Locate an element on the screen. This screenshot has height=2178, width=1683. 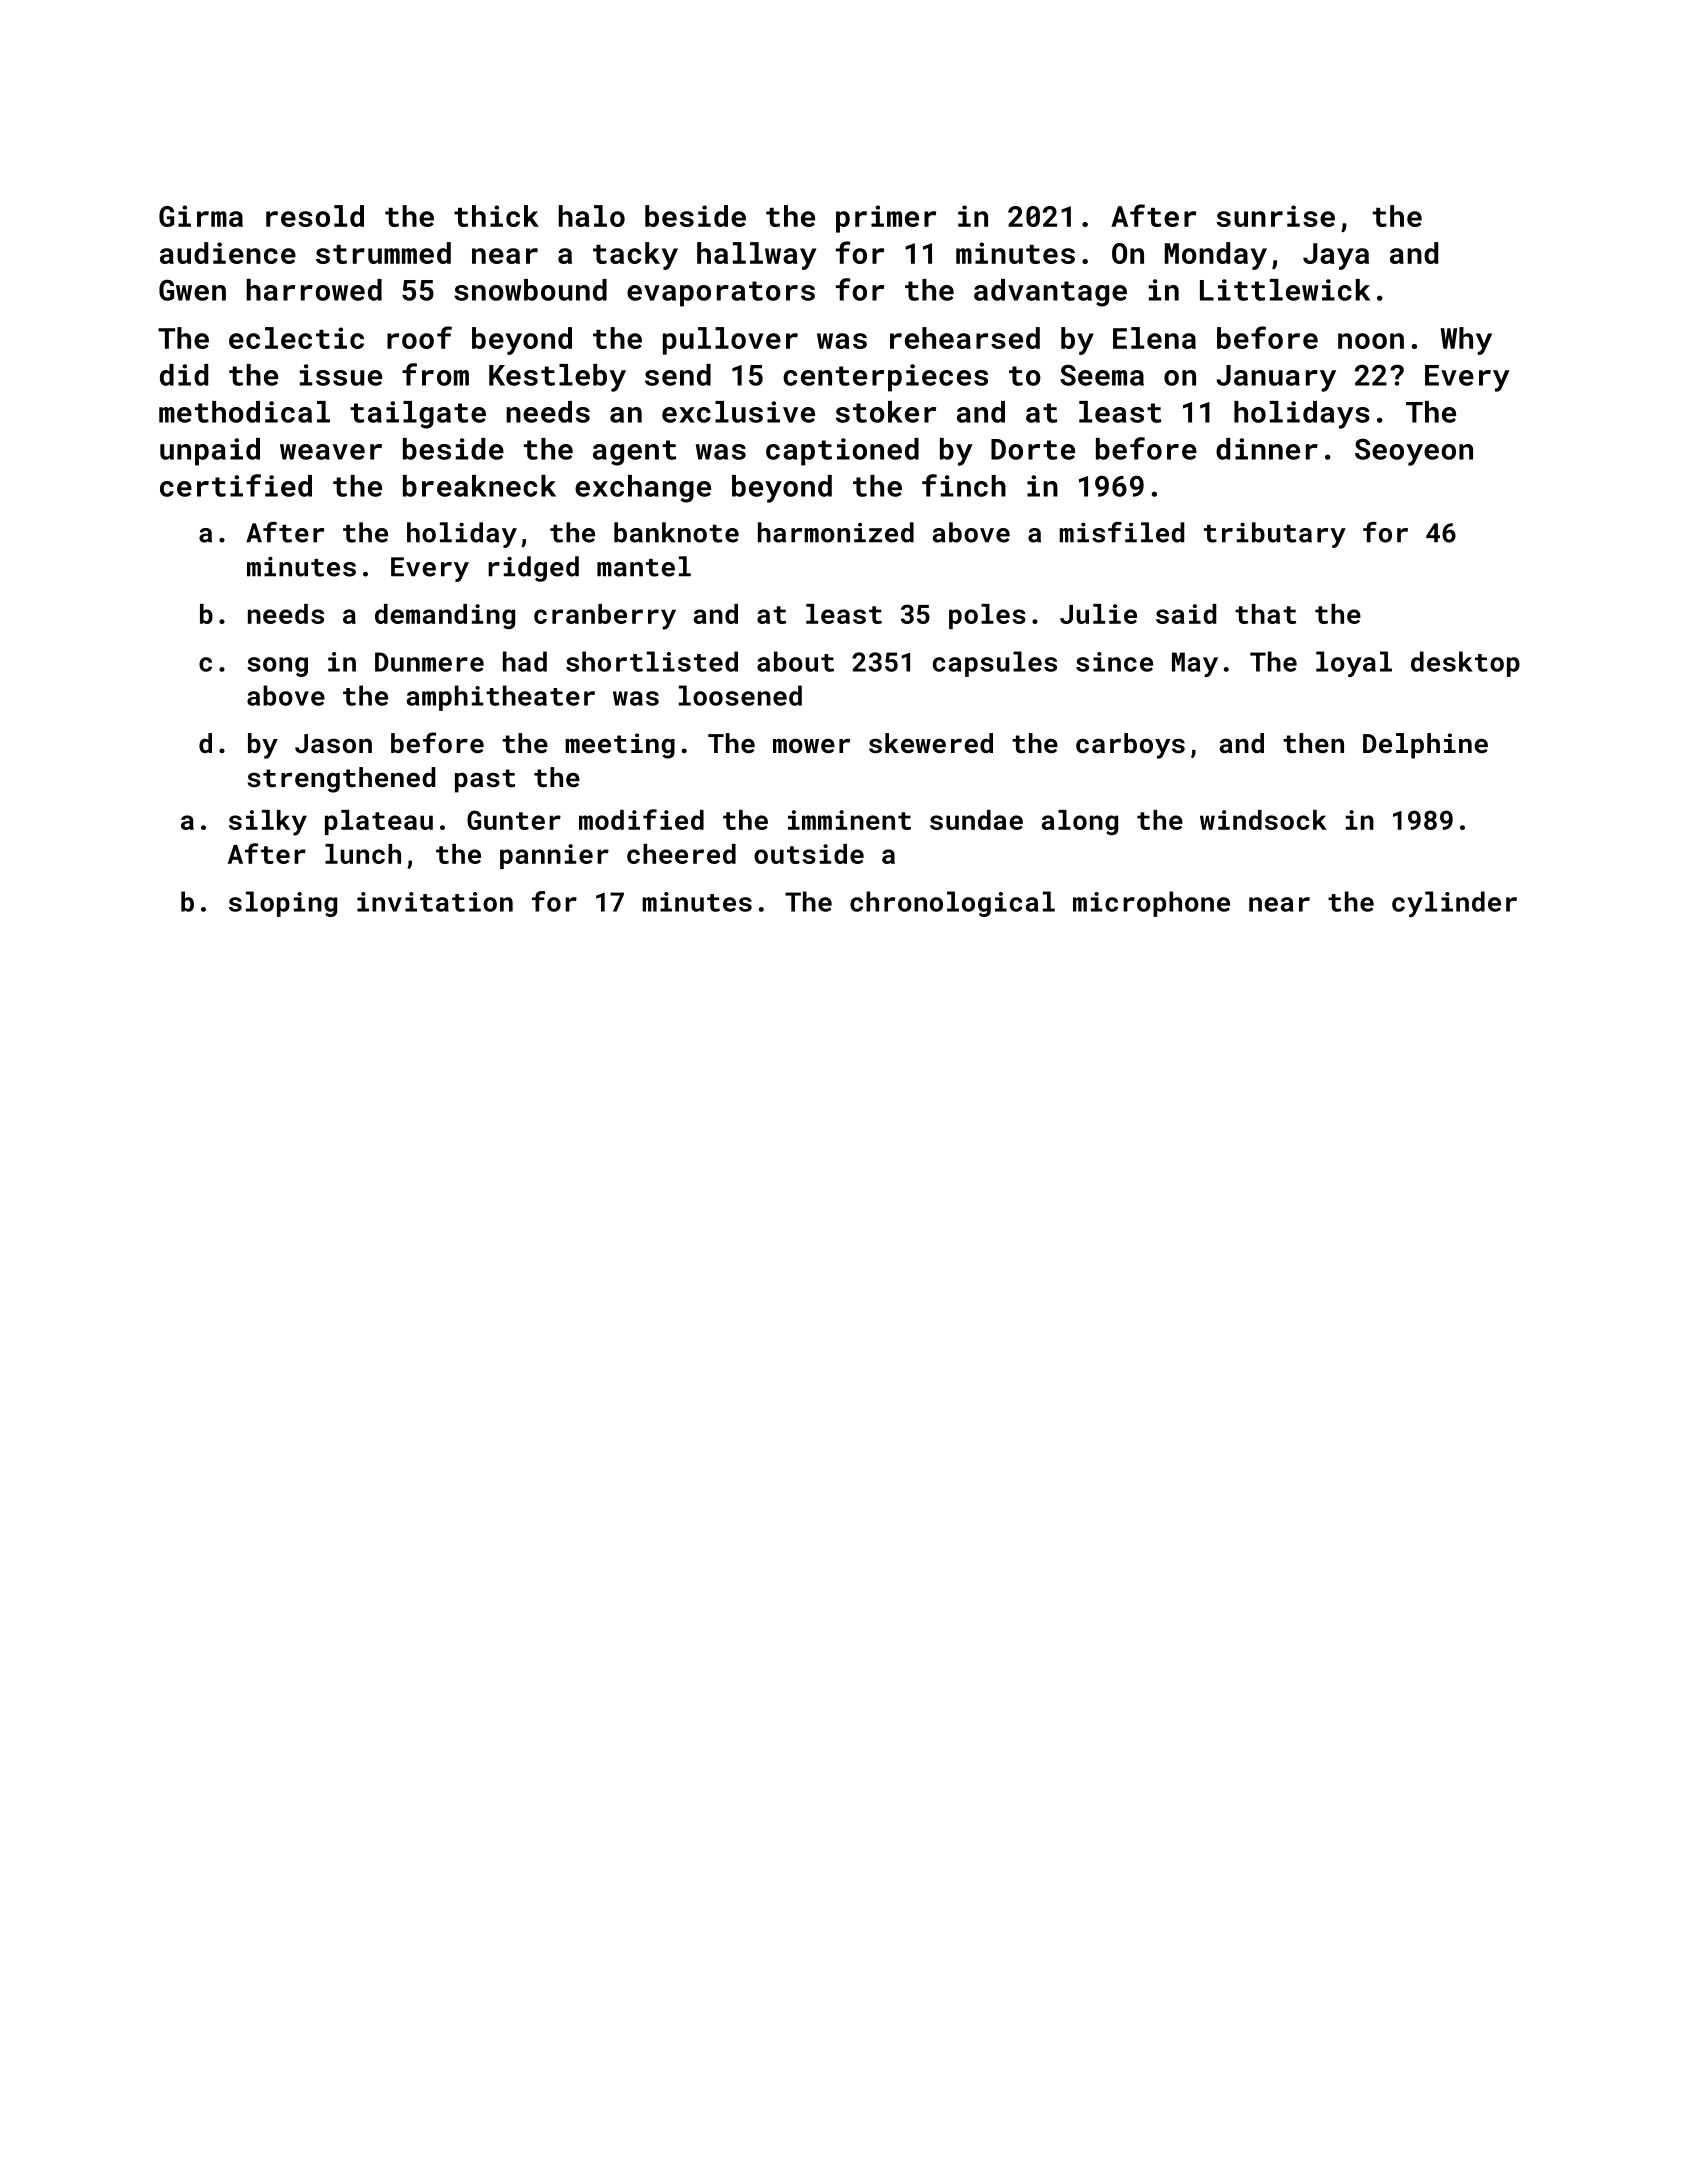
sunrise is located at coordinates (1276, 216).
